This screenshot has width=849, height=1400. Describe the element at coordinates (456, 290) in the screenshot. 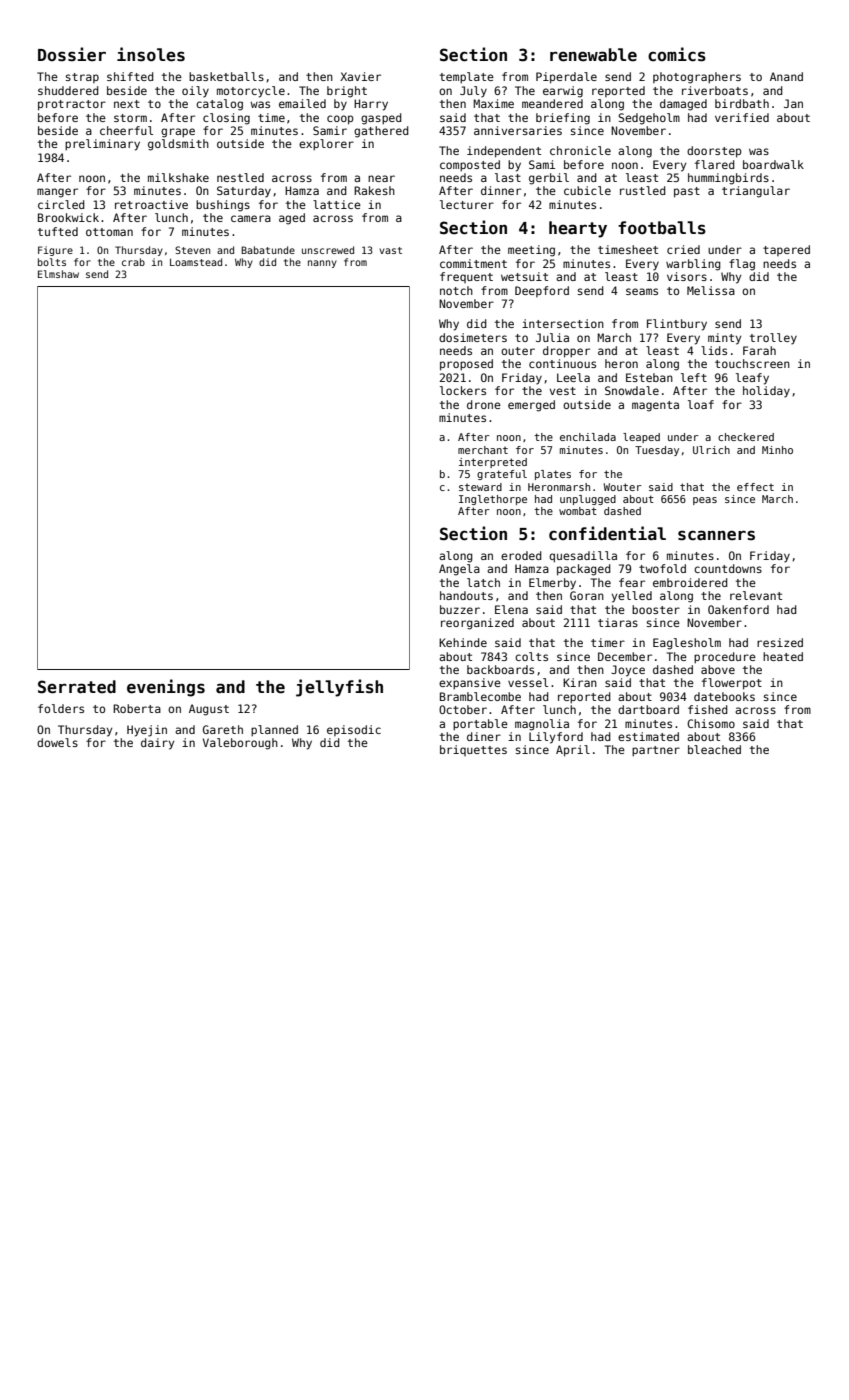

I see `notch` at that location.
